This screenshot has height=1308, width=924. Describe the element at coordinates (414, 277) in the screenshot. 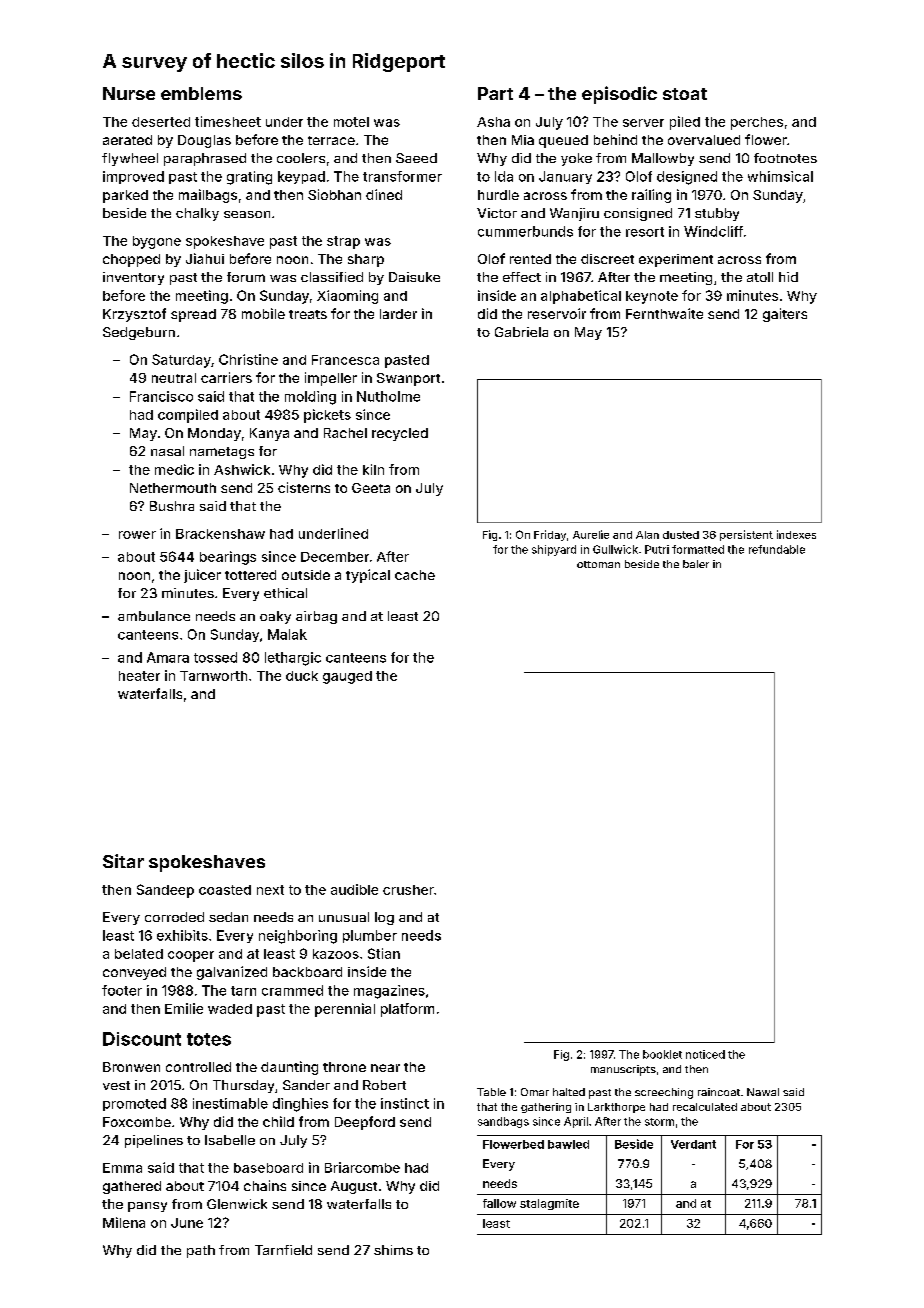

I see `Daisuke` at that location.
